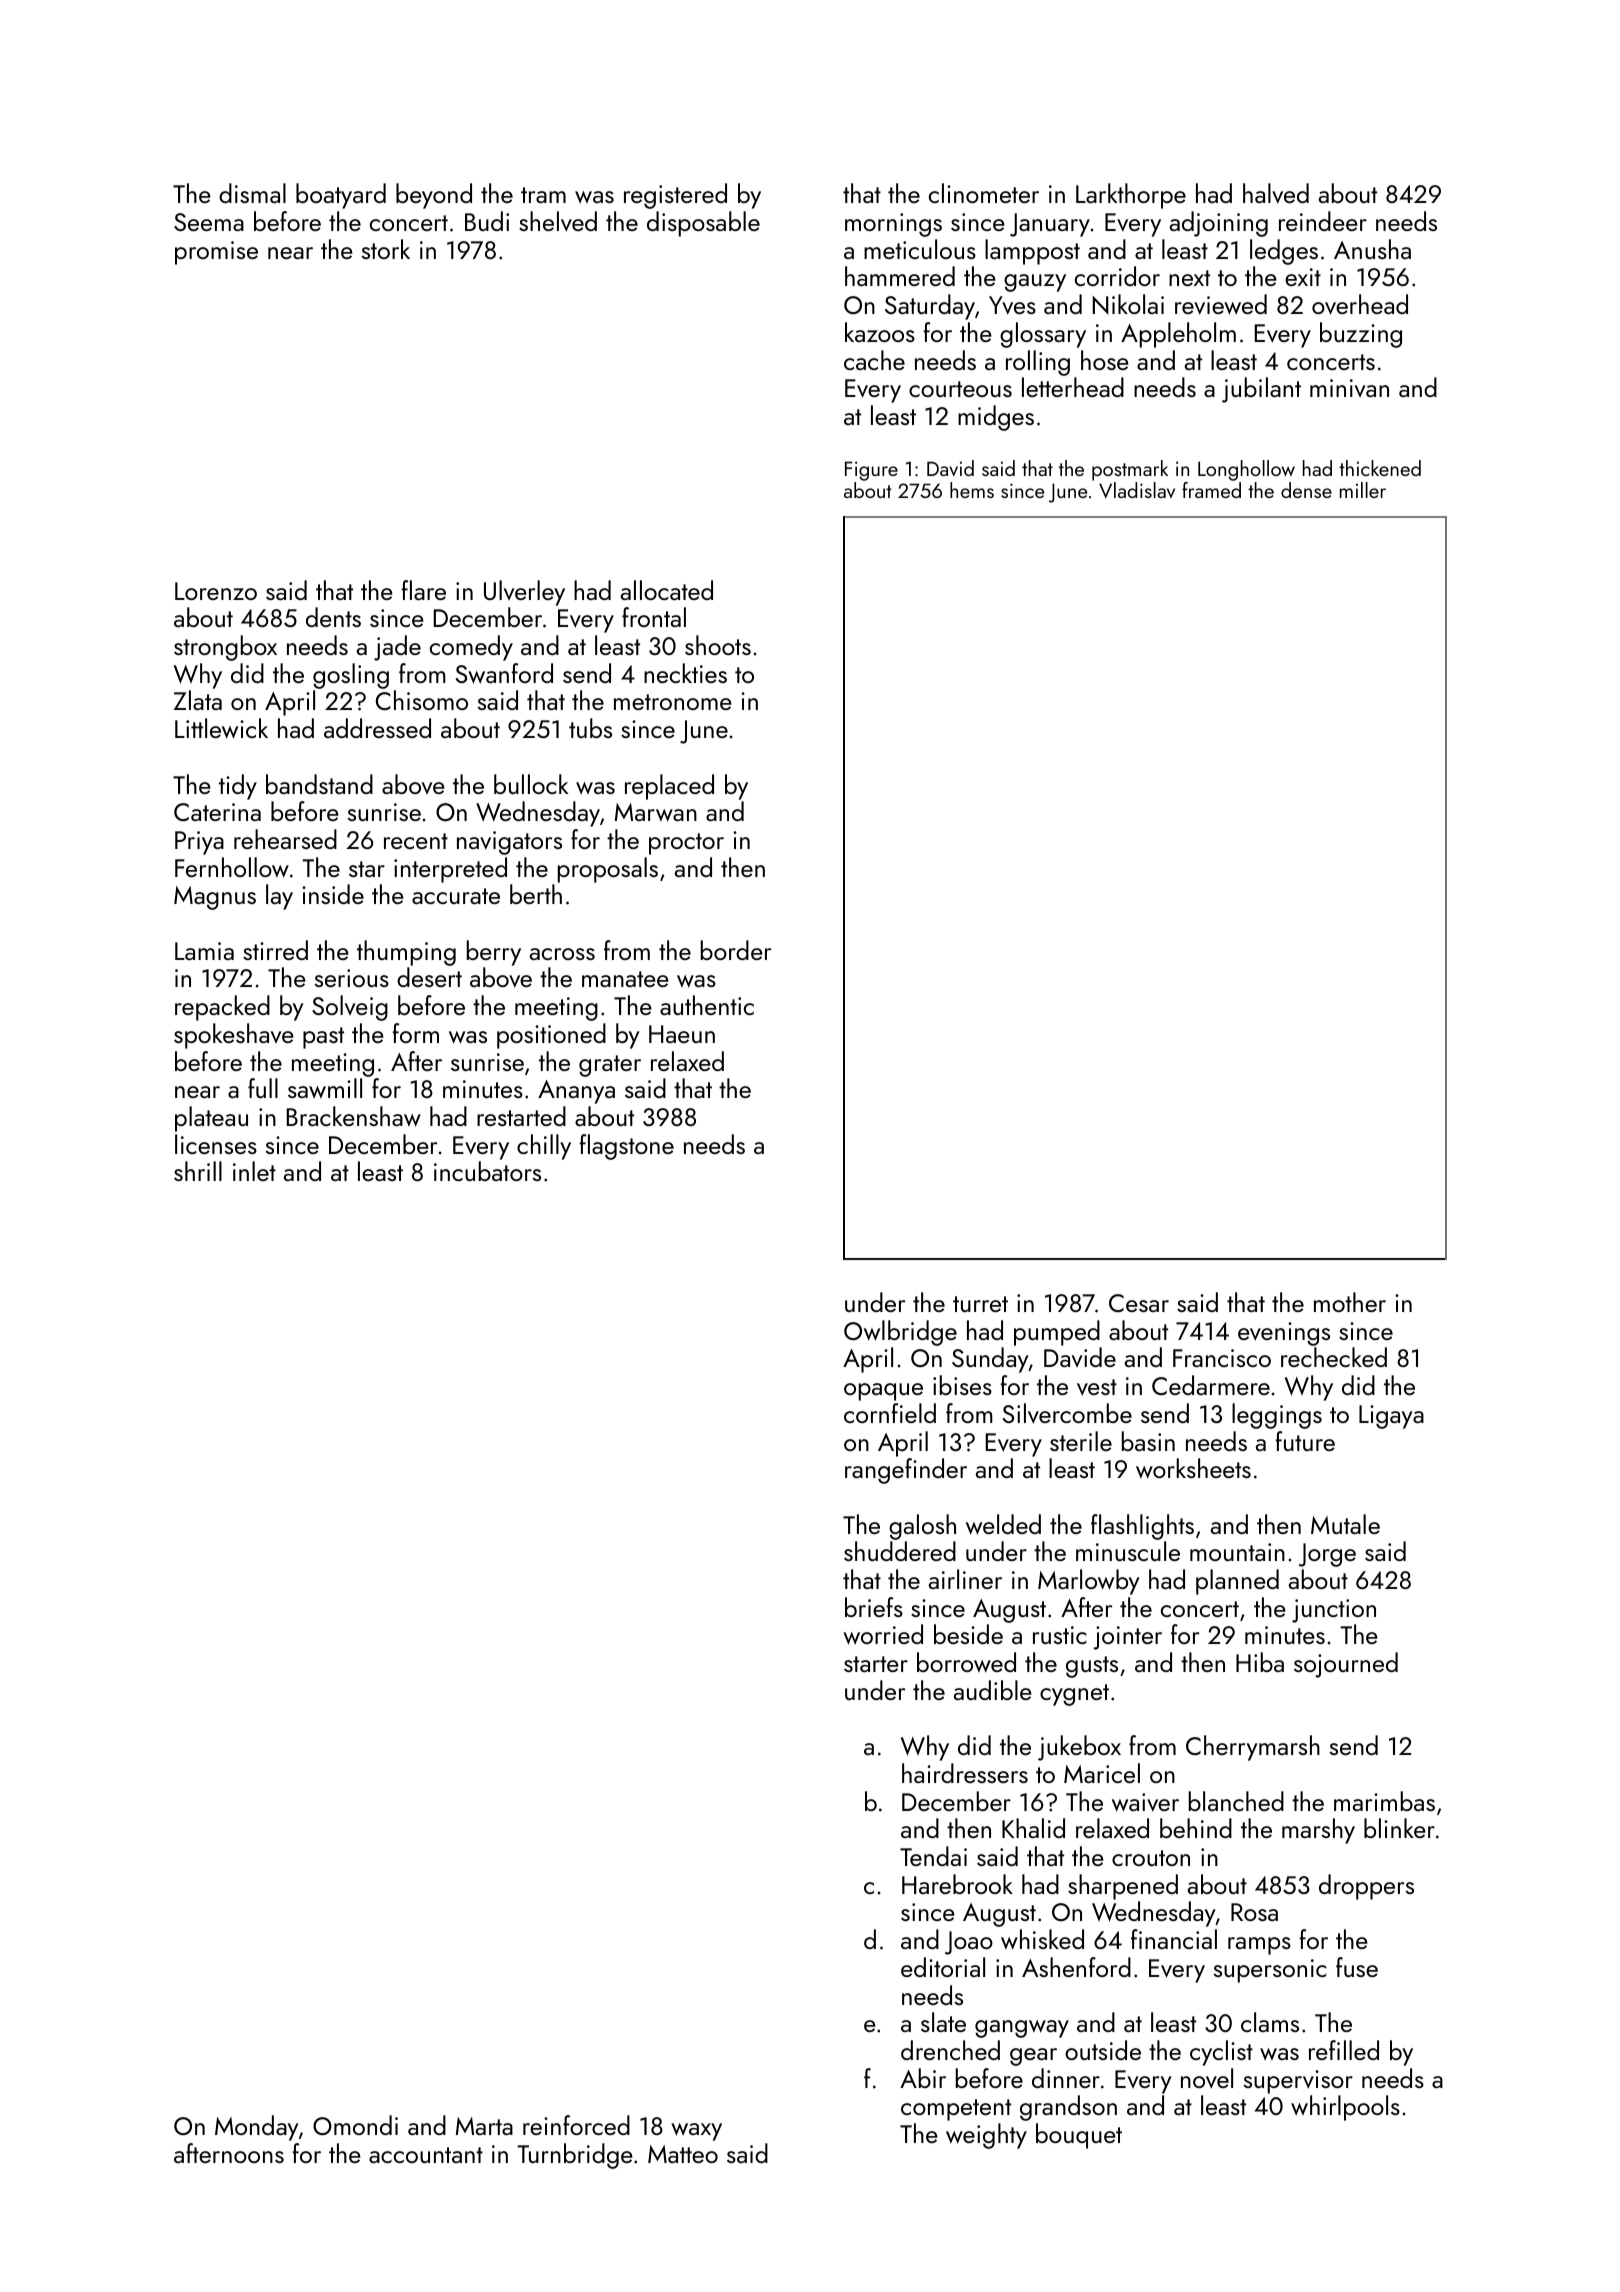 The height and width of the page is (2292, 1620). I want to click on thickened, so click(1380, 468).
